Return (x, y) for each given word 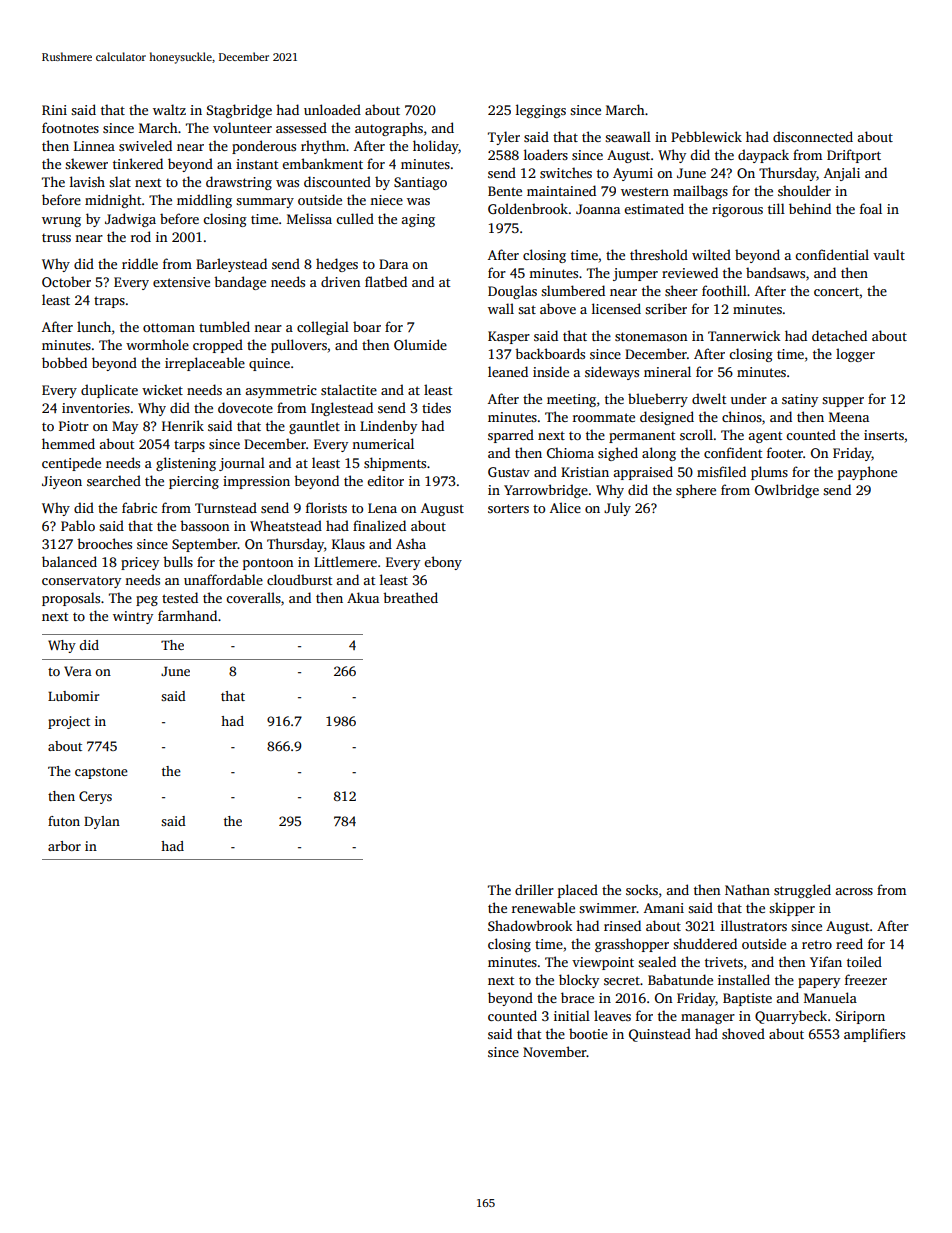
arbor (64, 846)
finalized (379, 525)
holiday (435, 147)
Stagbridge (239, 111)
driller (534, 889)
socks (642, 889)
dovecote (245, 407)
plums (769, 473)
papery (819, 983)
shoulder (804, 190)
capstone (101, 773)
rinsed (622, 925)
